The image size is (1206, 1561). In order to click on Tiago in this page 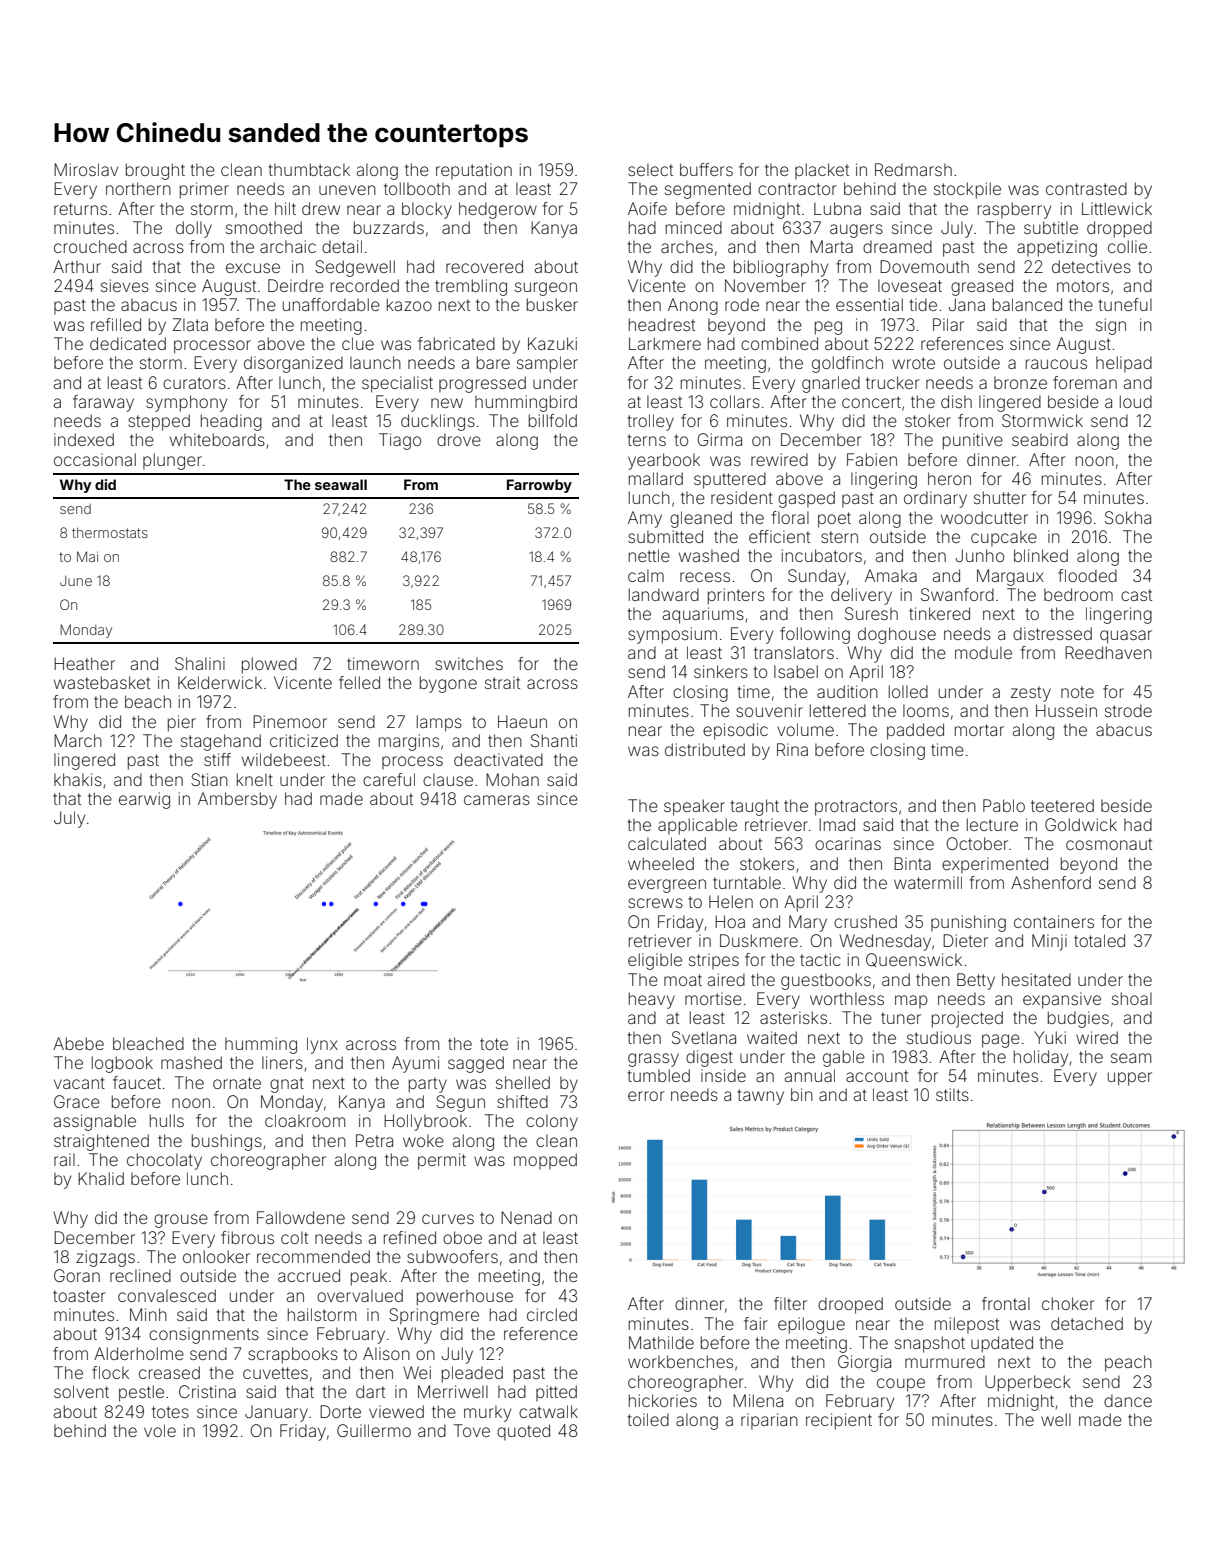, I will do `click(400, 441)`.
